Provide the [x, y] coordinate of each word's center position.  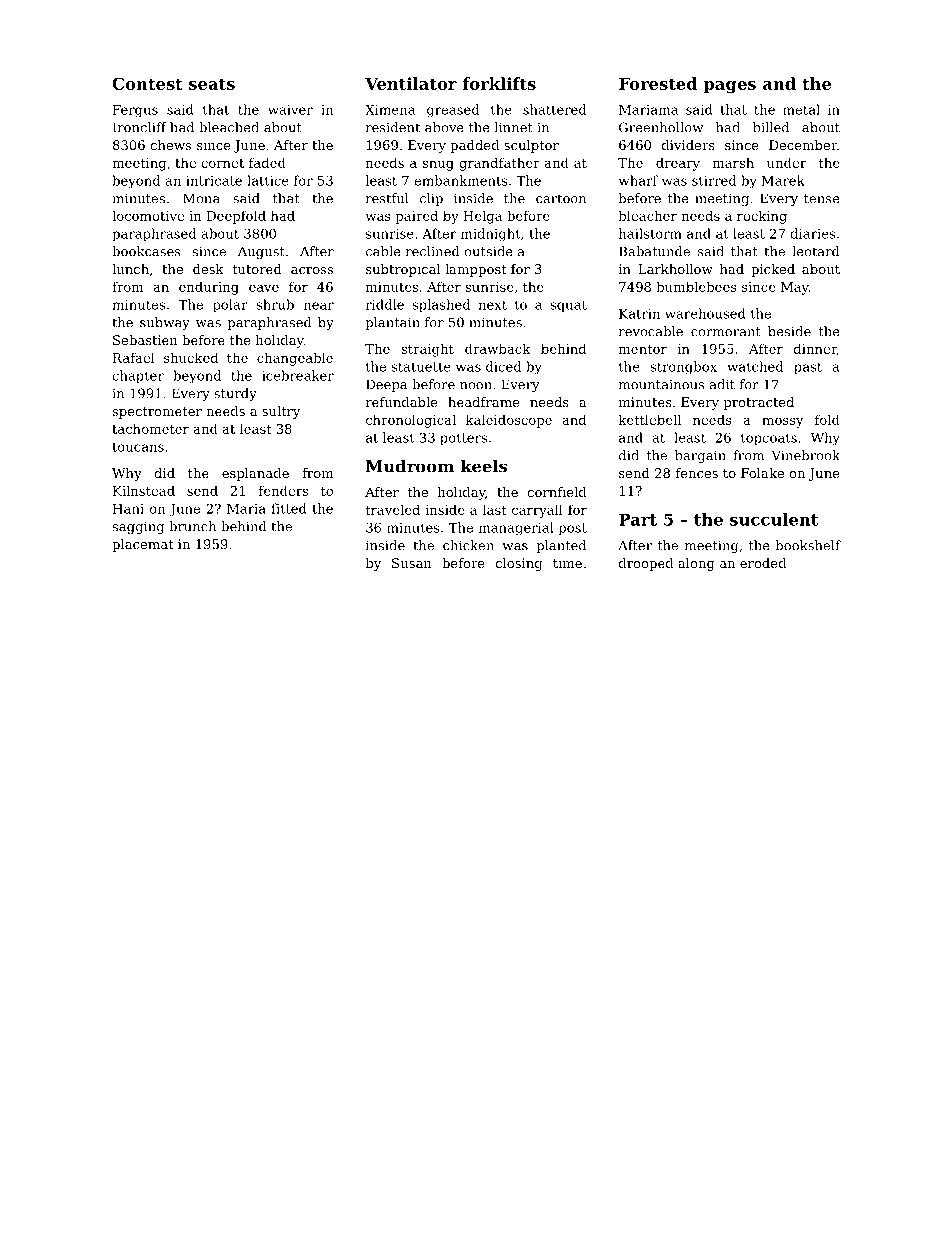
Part [638, 519]
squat [568, 307]
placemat [142, 545]
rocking [762, 217]
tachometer [150, 428]
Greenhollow [661, 127]
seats [212, 84]
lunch [130, 269]
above [444, 127]
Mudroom [410, 466]
